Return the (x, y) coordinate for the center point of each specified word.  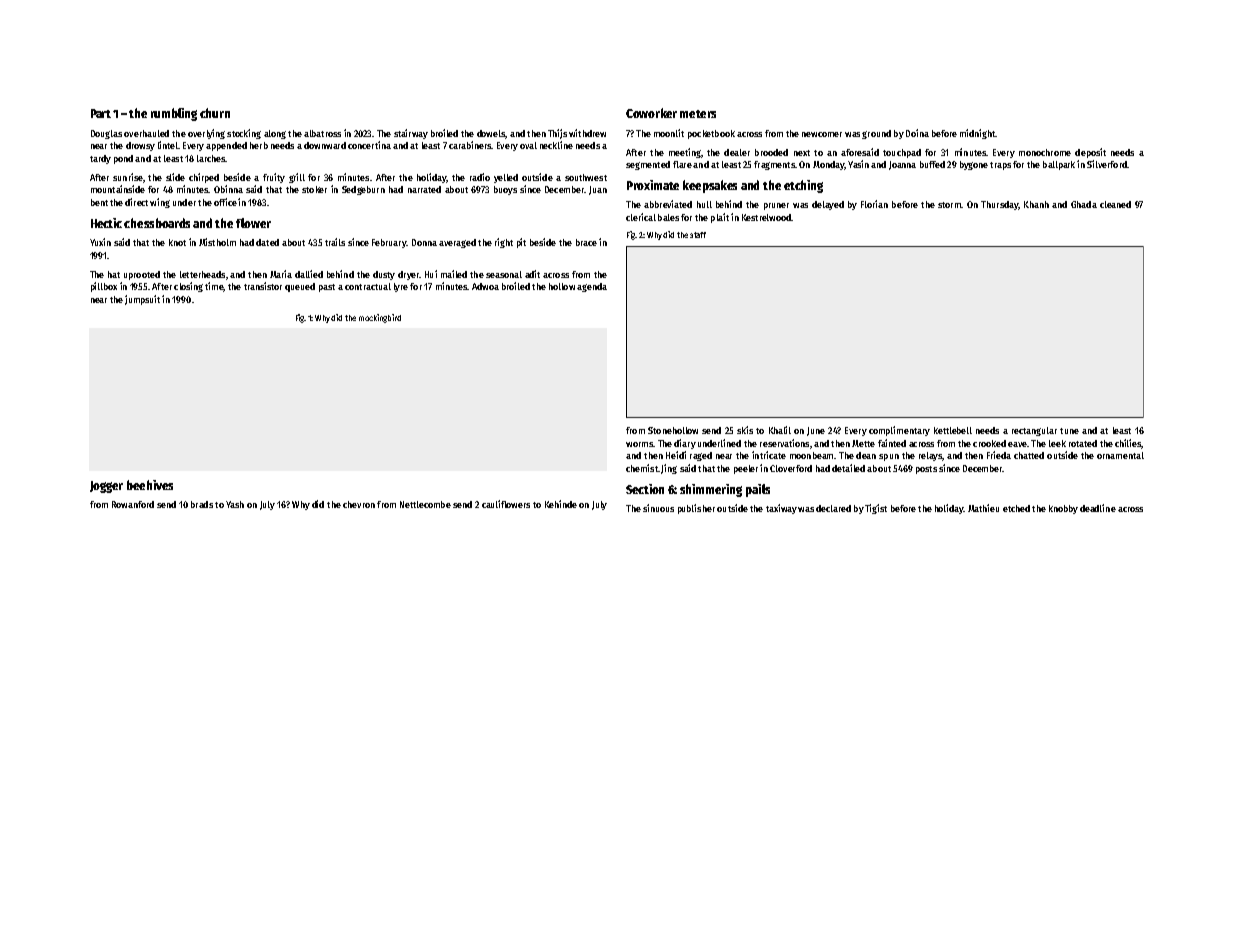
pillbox (104, 287)
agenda (592, 287)
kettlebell (953, 430)
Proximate (653, 185)
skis (745, 430)
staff (698, 235)
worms (639, 444)
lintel (168, 145)
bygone (974, 165)
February (389, 243)
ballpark (1059, 165)
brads (202, 504)
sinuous (658, 508)
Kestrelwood (766, 217)
